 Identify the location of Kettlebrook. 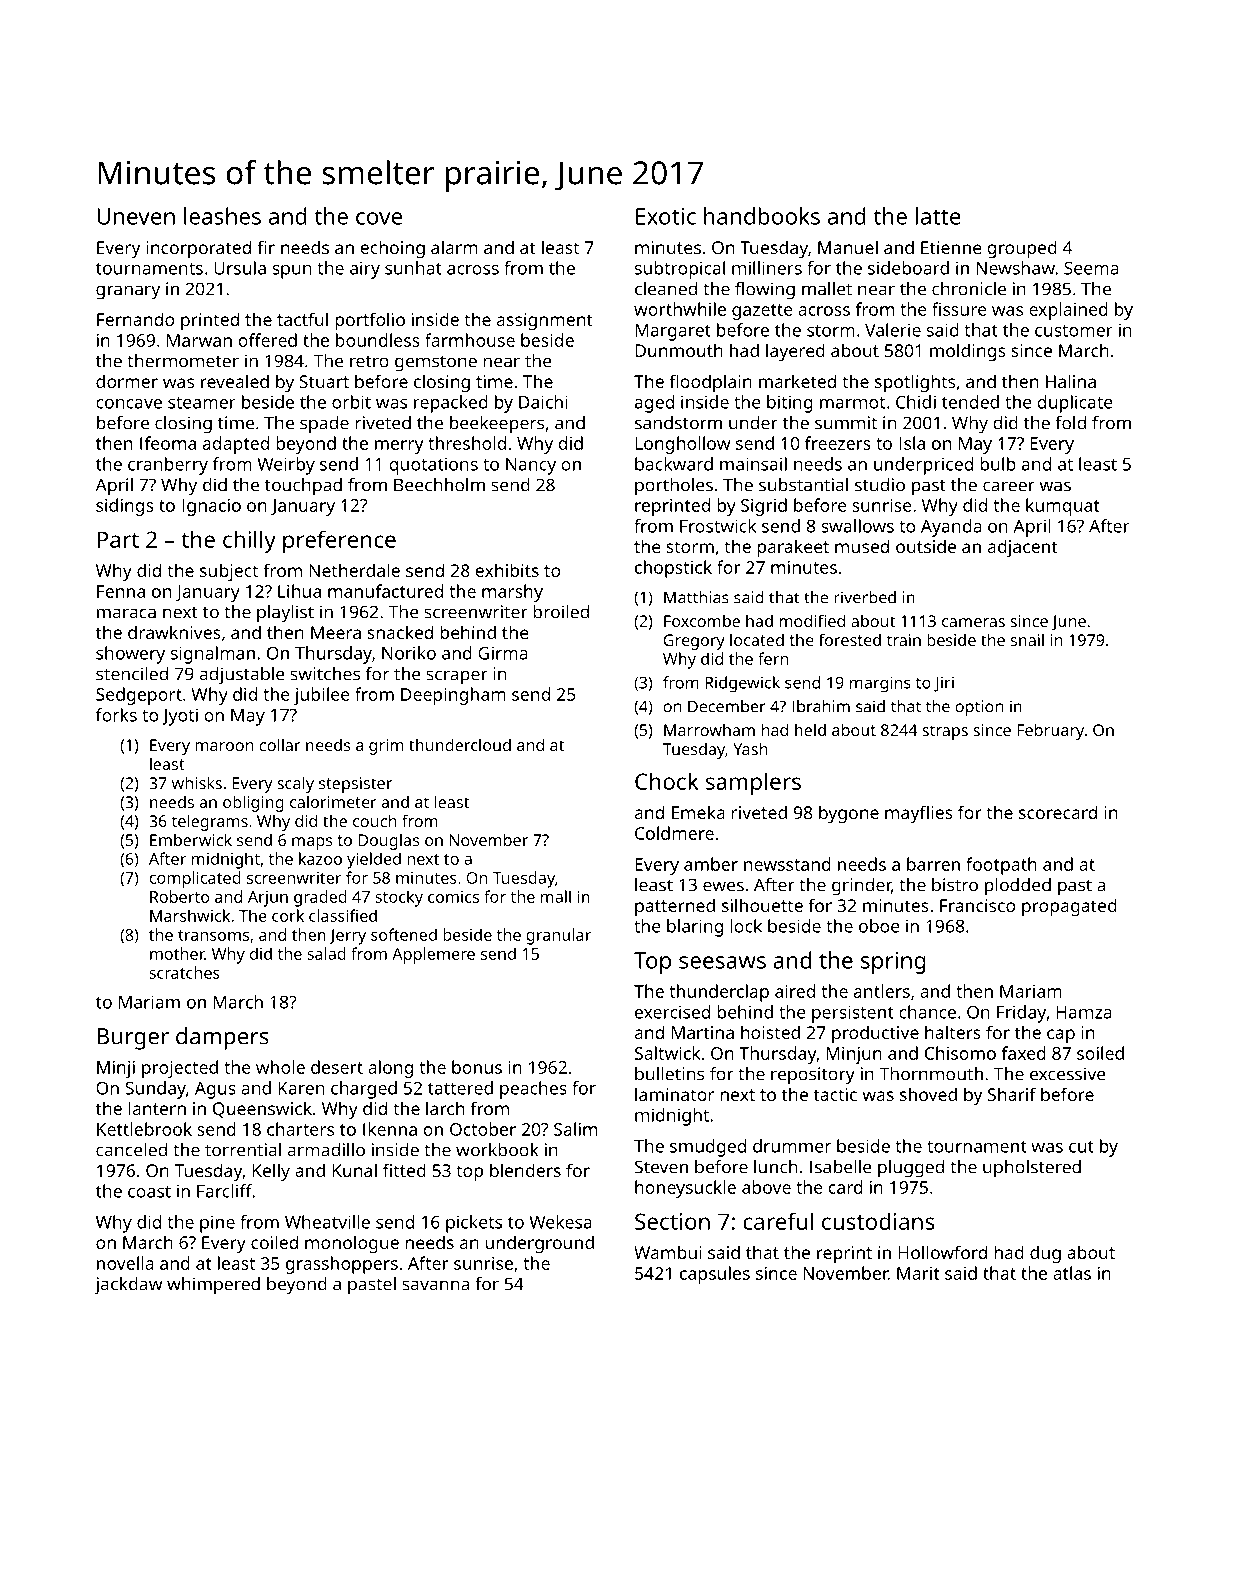
(144, 1129).
